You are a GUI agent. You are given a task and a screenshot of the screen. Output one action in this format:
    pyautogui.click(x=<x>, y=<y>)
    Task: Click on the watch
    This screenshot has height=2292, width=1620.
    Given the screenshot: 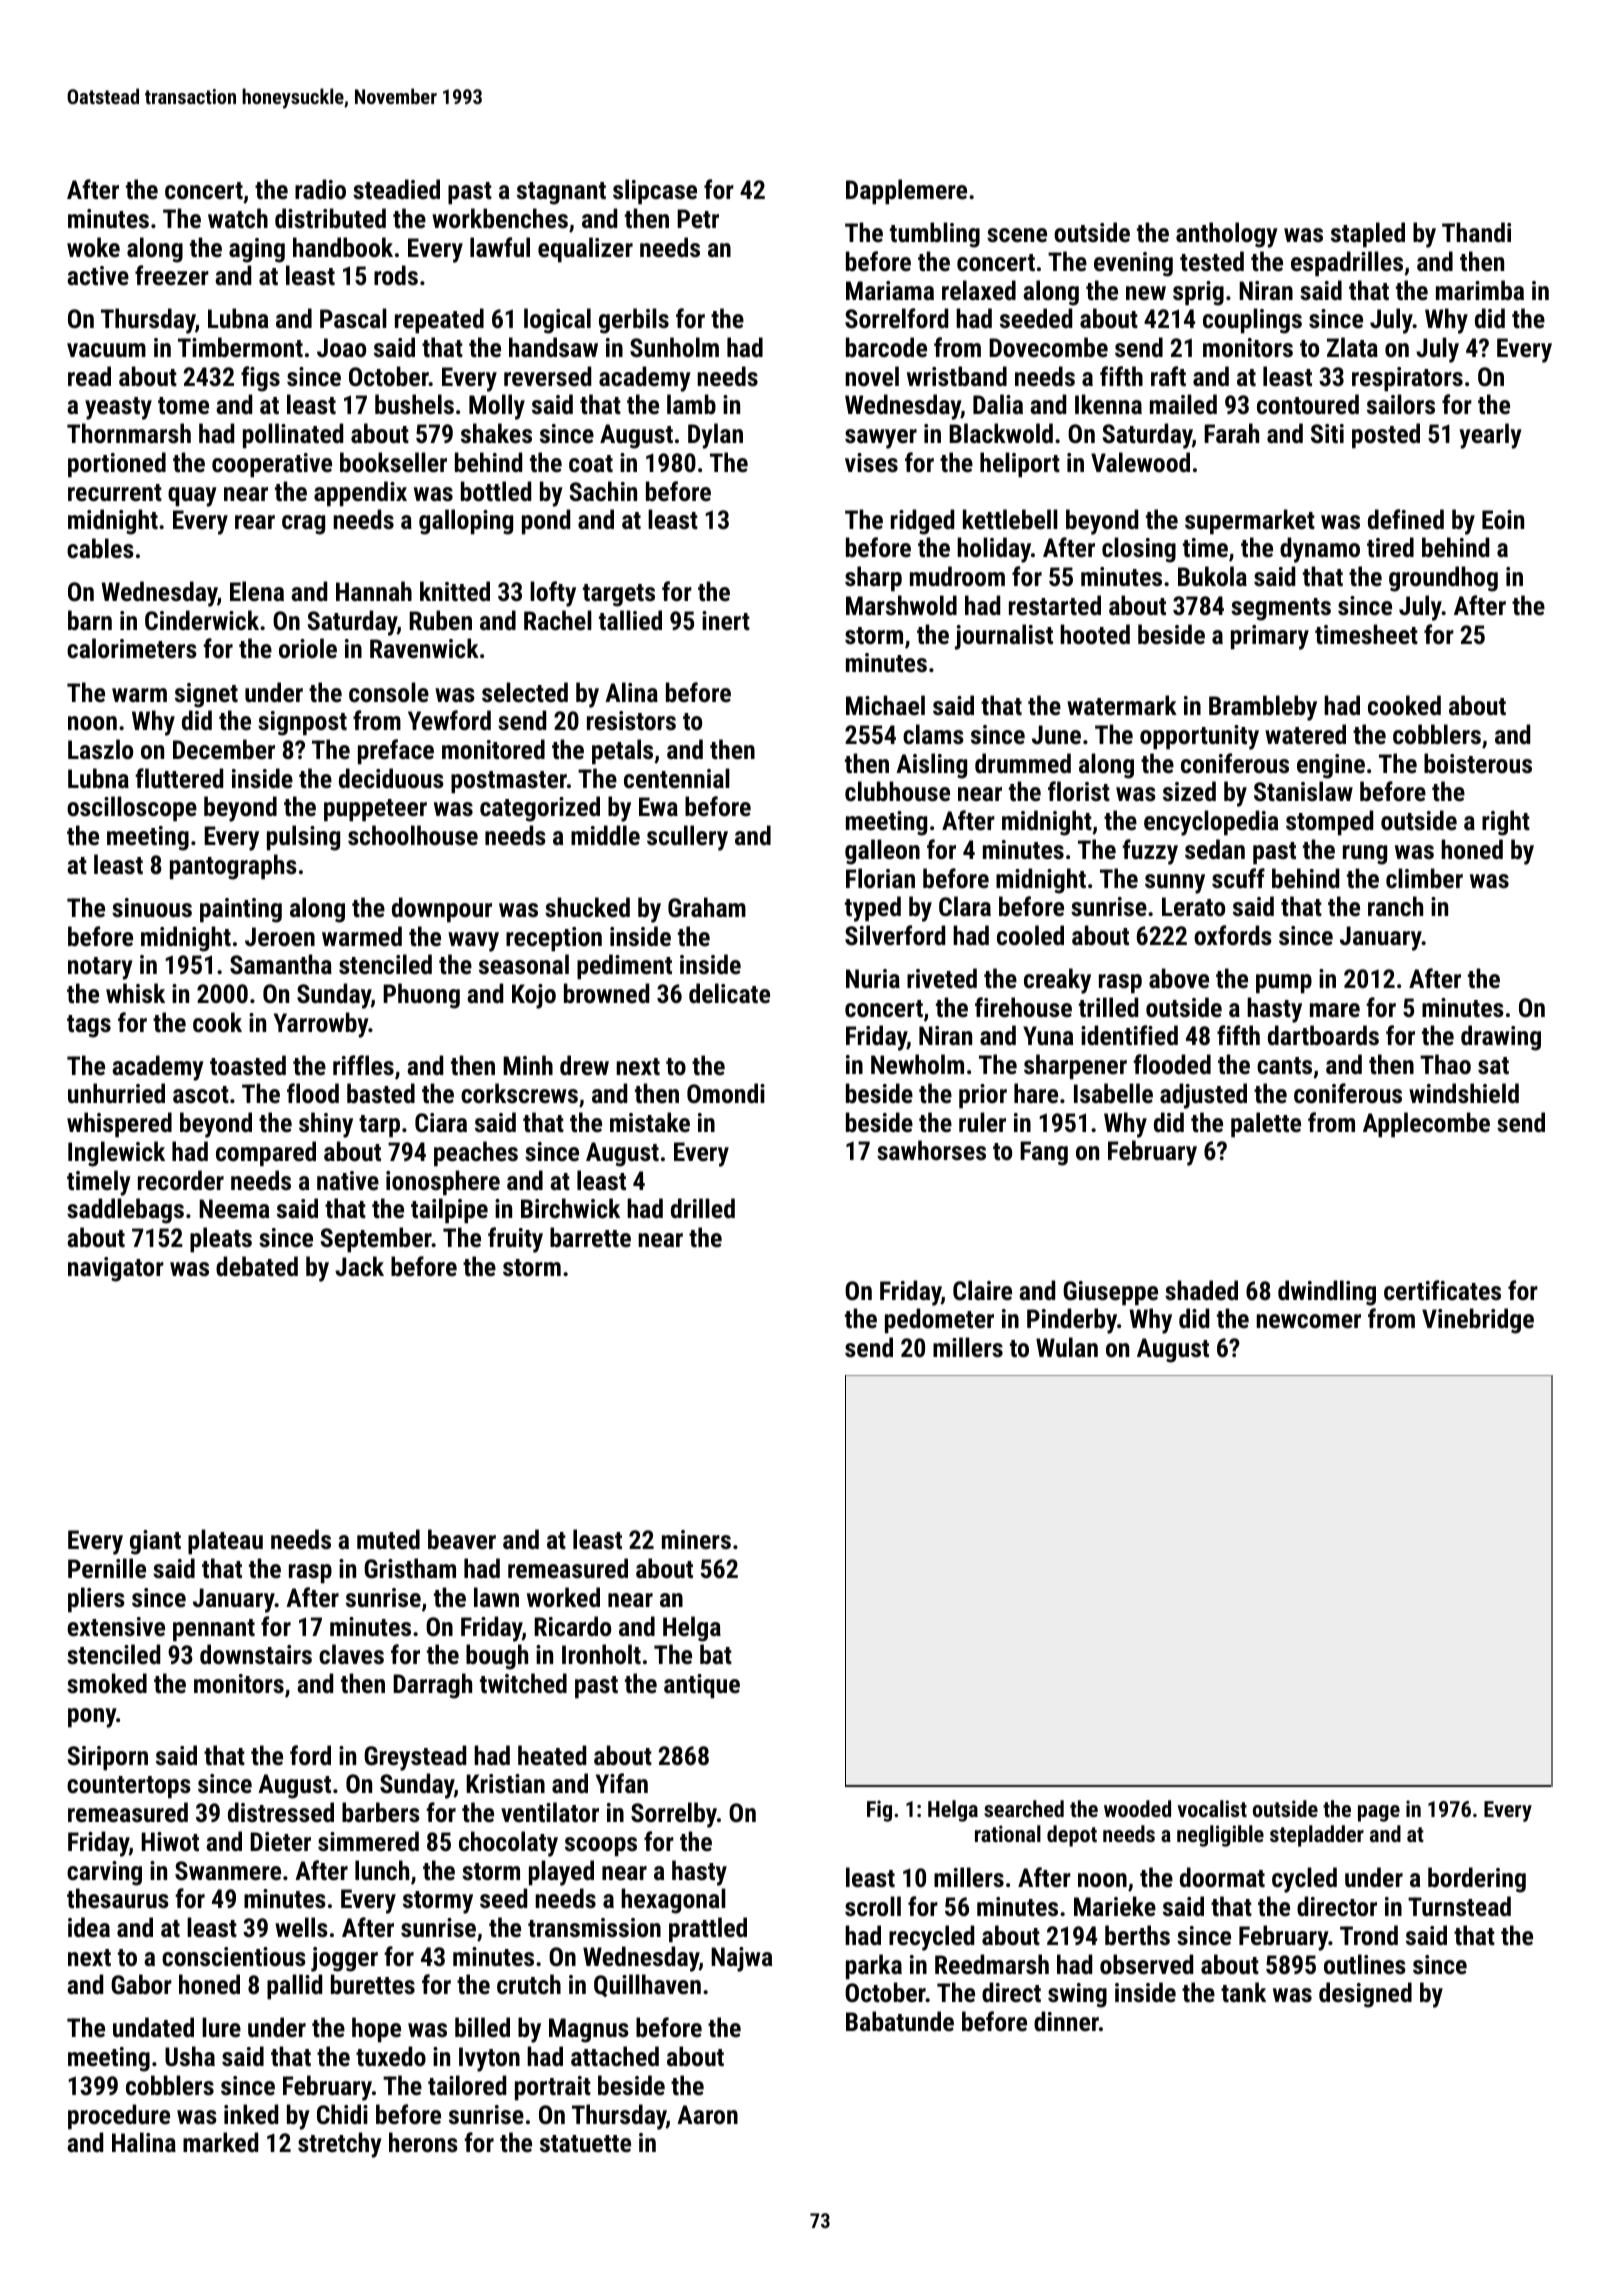 What is the action you would take?
    pyautogui.click(x=238, y=218)
